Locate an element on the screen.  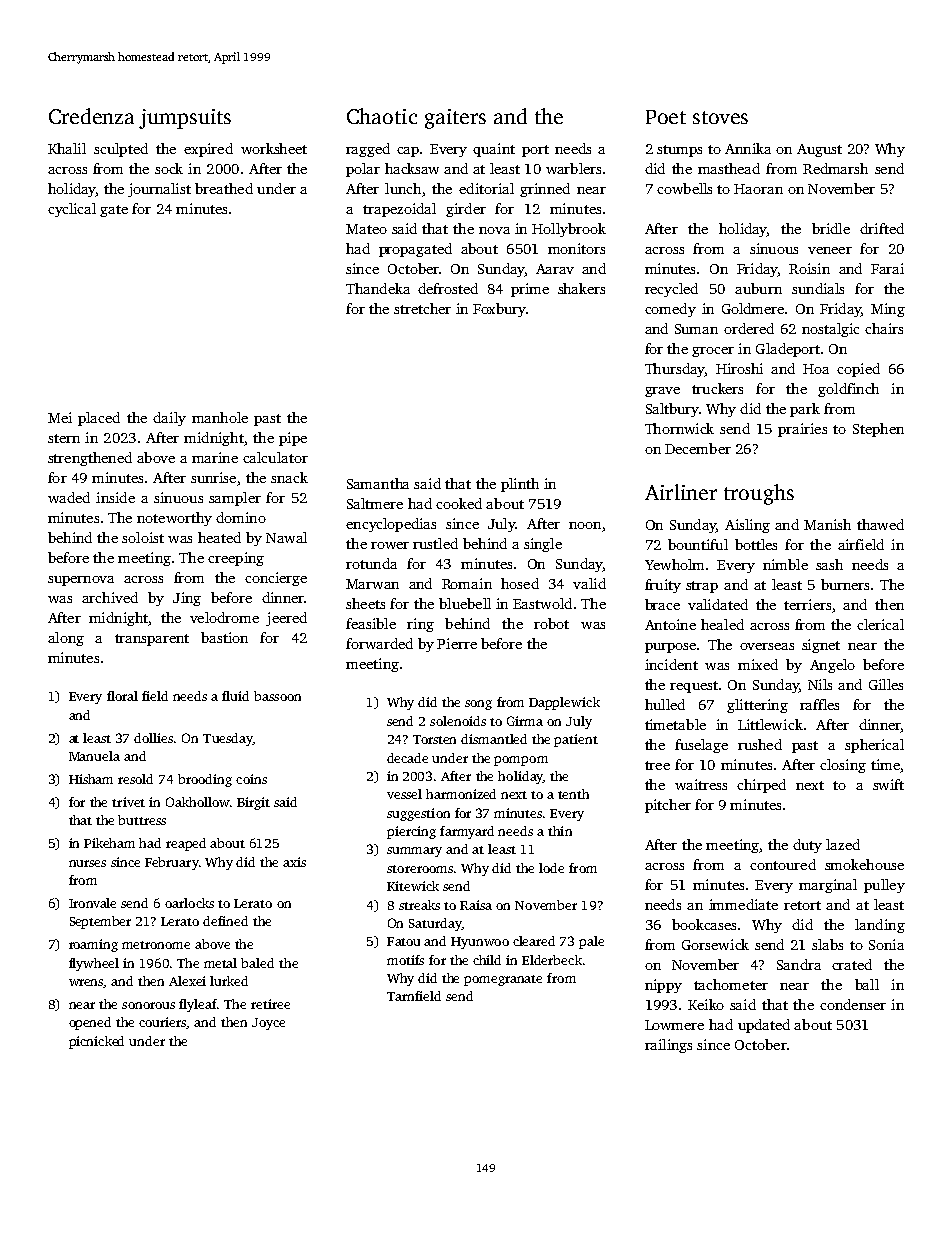
pomegranate is located at coordinates (503, 980).
